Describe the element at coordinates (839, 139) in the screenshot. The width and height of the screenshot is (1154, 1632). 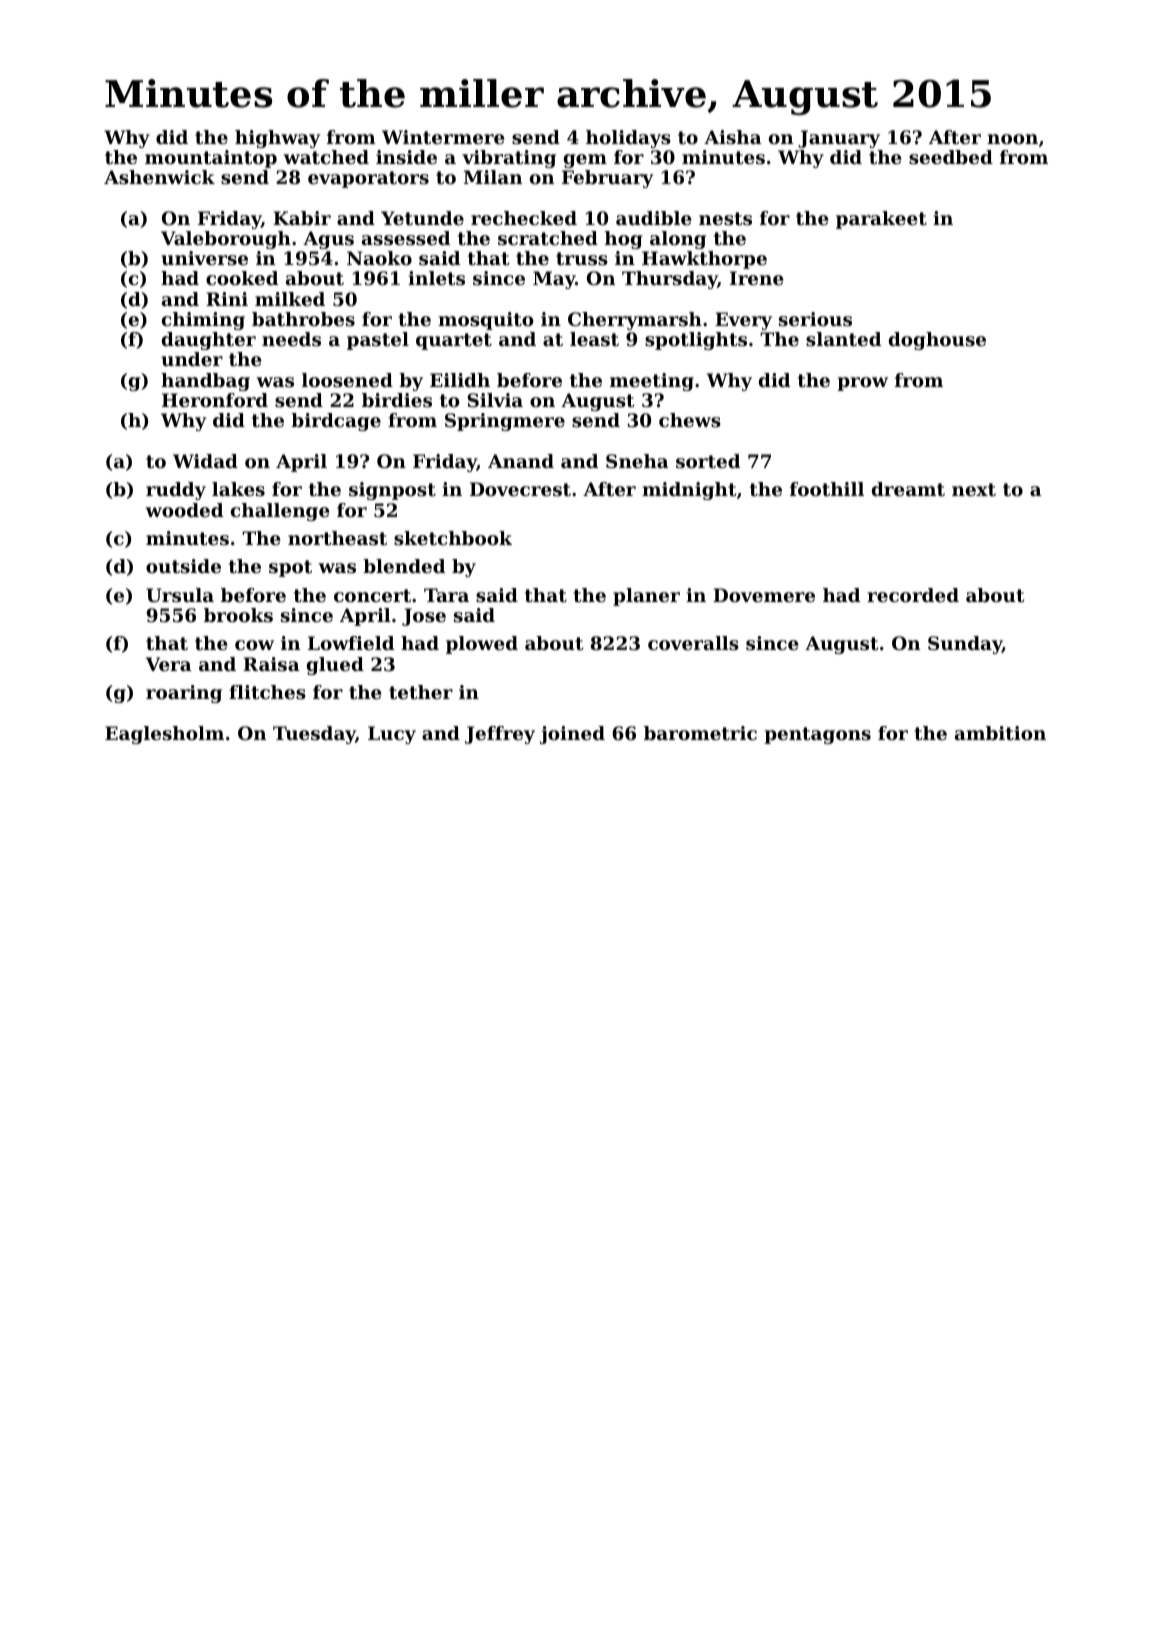
I see `January` at that location.
